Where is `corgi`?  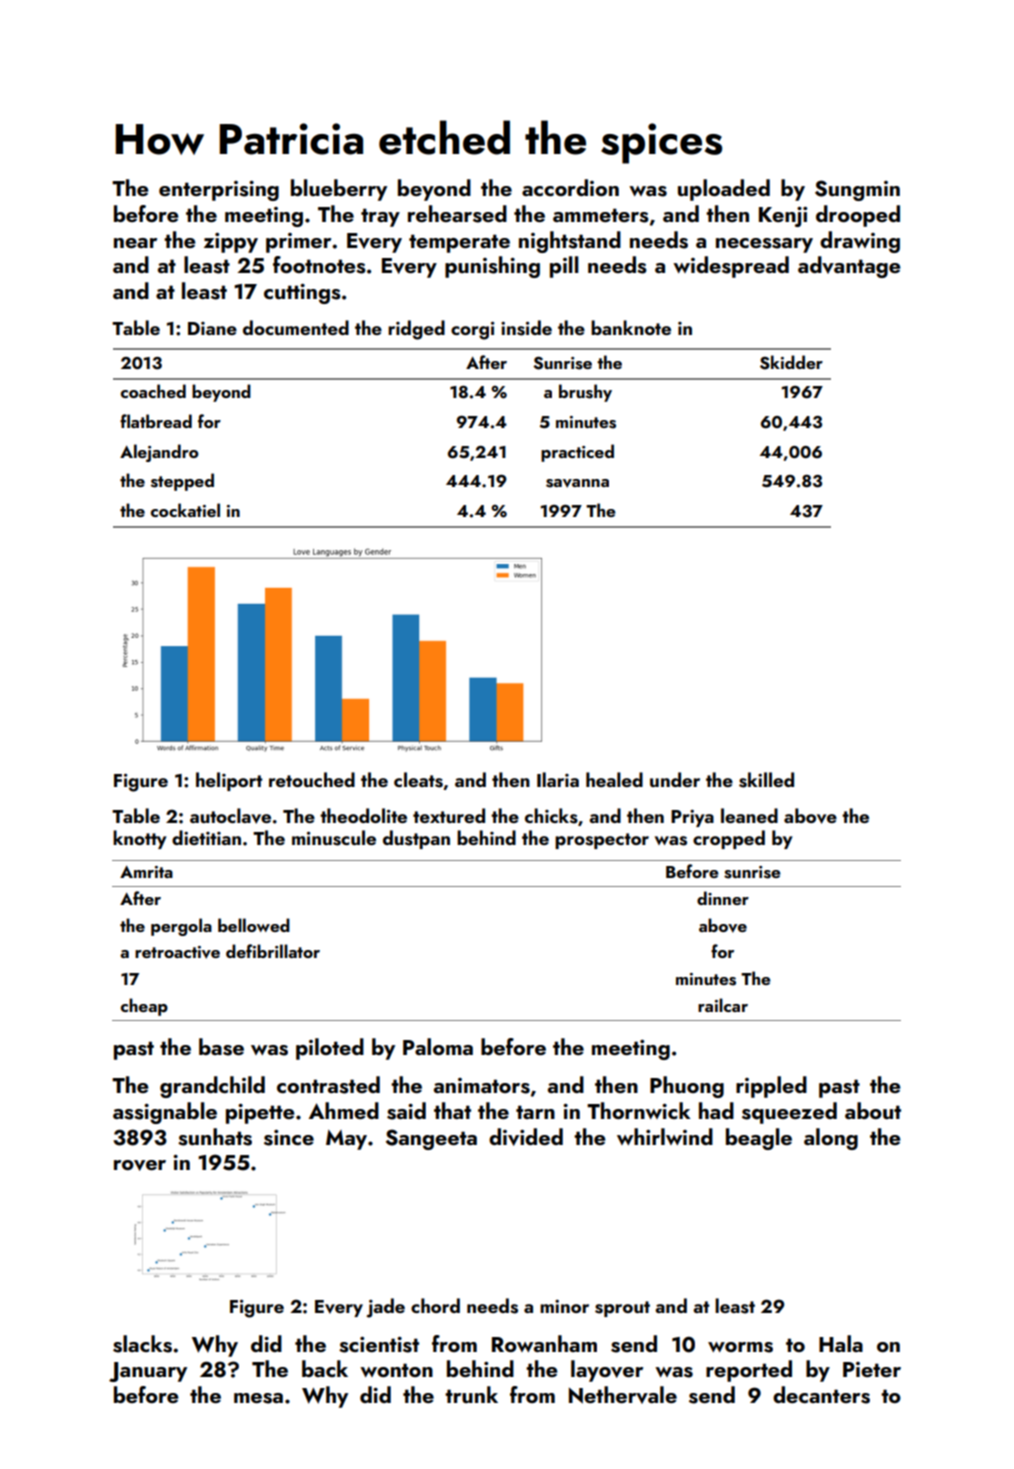
corgi is located at coordinates (472, 331).
